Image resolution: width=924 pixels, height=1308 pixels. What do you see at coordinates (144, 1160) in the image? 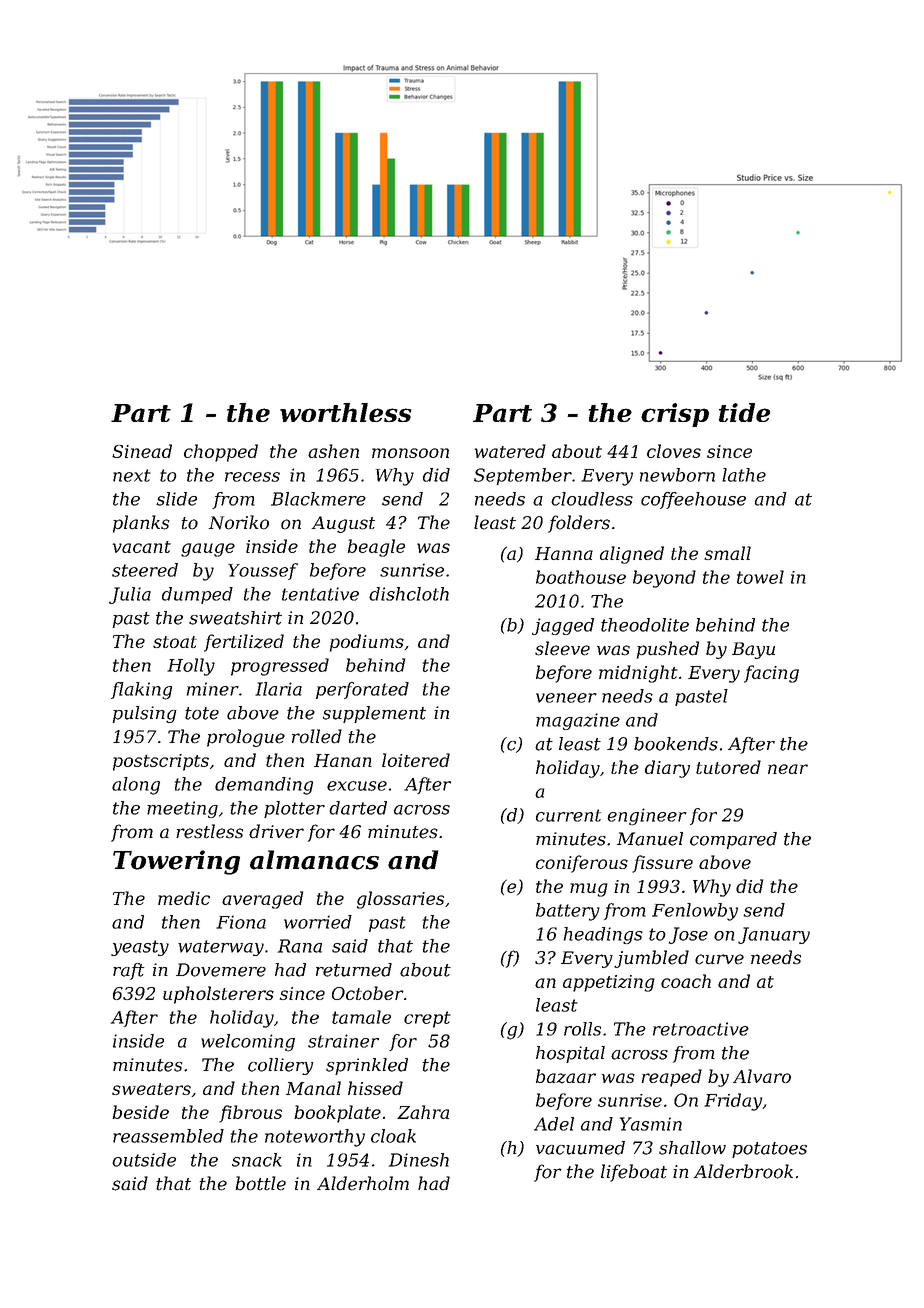
I see `outside` at bounding box center [144, 1160].
